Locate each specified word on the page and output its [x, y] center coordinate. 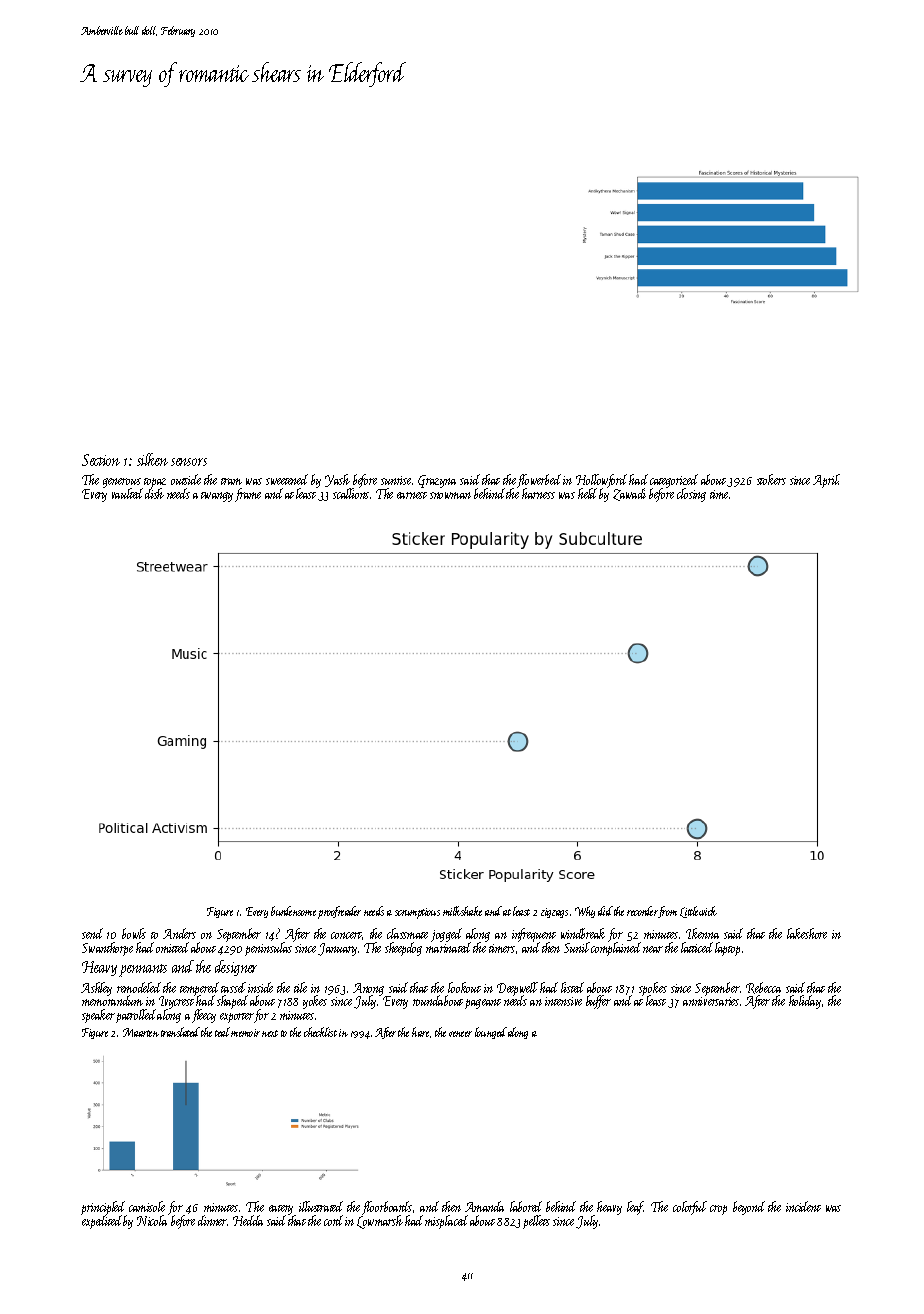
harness [538, 494]
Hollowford [601, 481]
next [270, 1033]
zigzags [554, 913]
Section [101, 460]
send [92, 933]
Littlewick [698, 912]
